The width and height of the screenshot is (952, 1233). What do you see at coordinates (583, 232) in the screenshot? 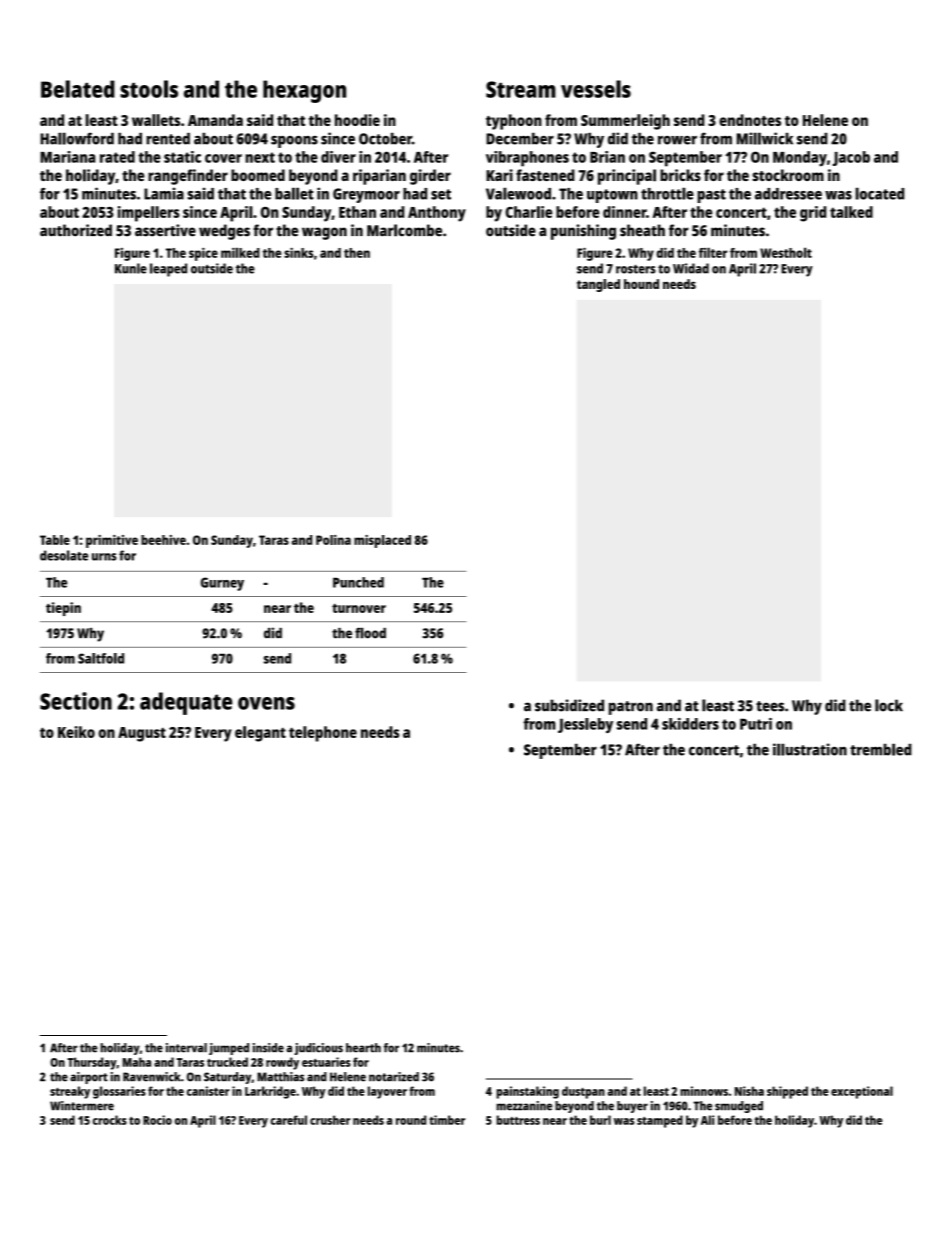
I see `punishing` at bounding box center [583, 232].
